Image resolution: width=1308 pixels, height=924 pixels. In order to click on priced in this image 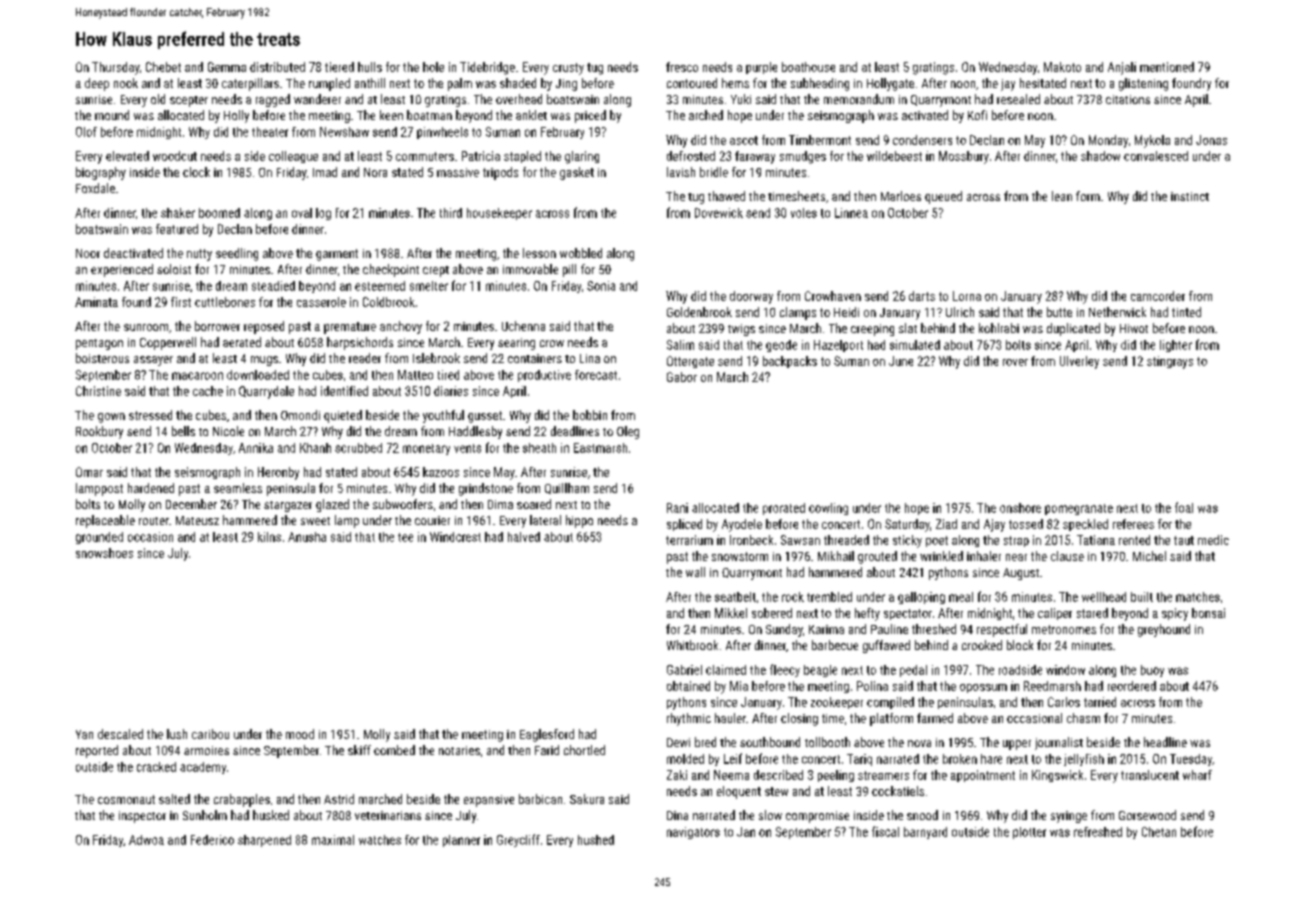, I will do `click(590, 116)`.
